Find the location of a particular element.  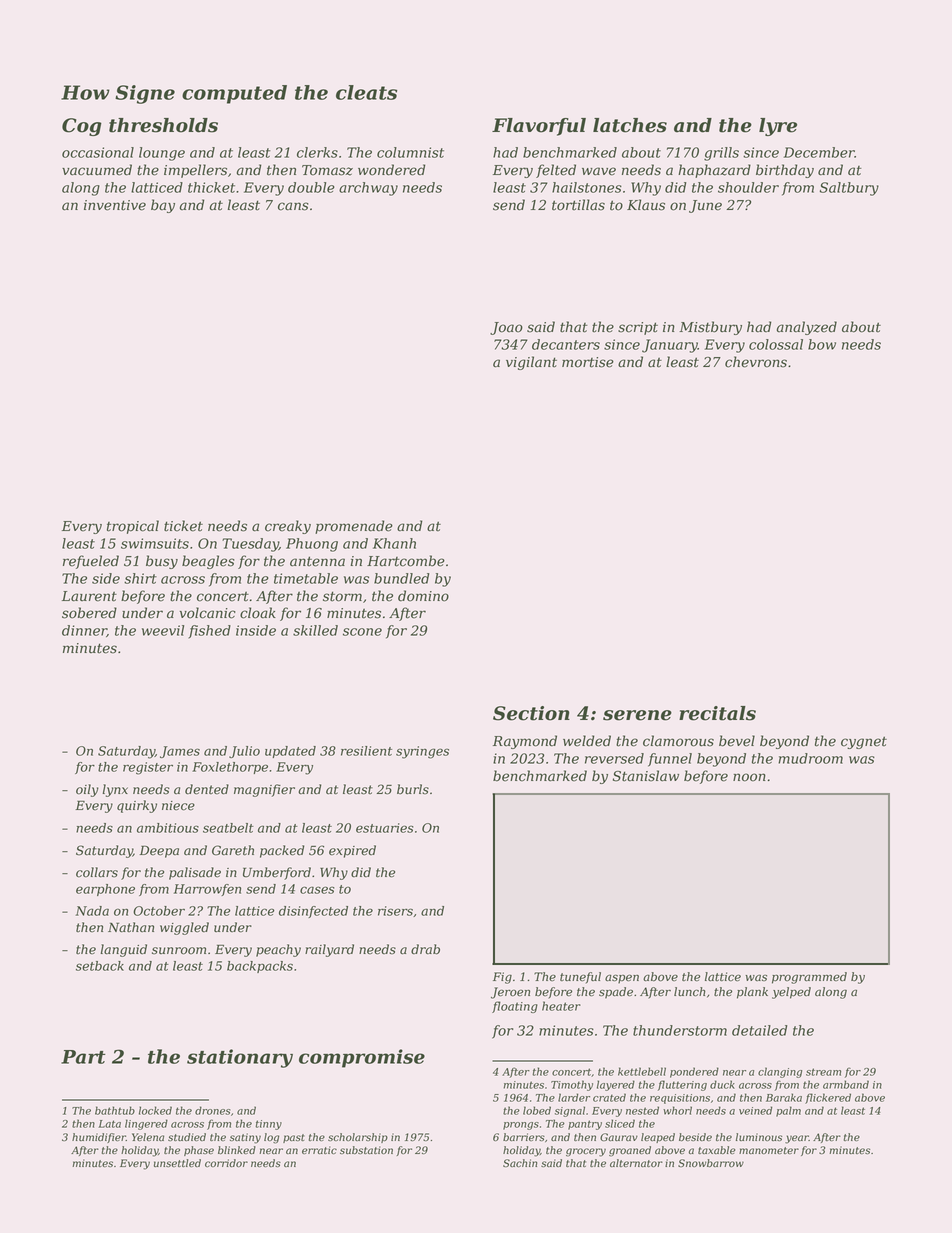

refueled is located at coordinates (91, 562).
